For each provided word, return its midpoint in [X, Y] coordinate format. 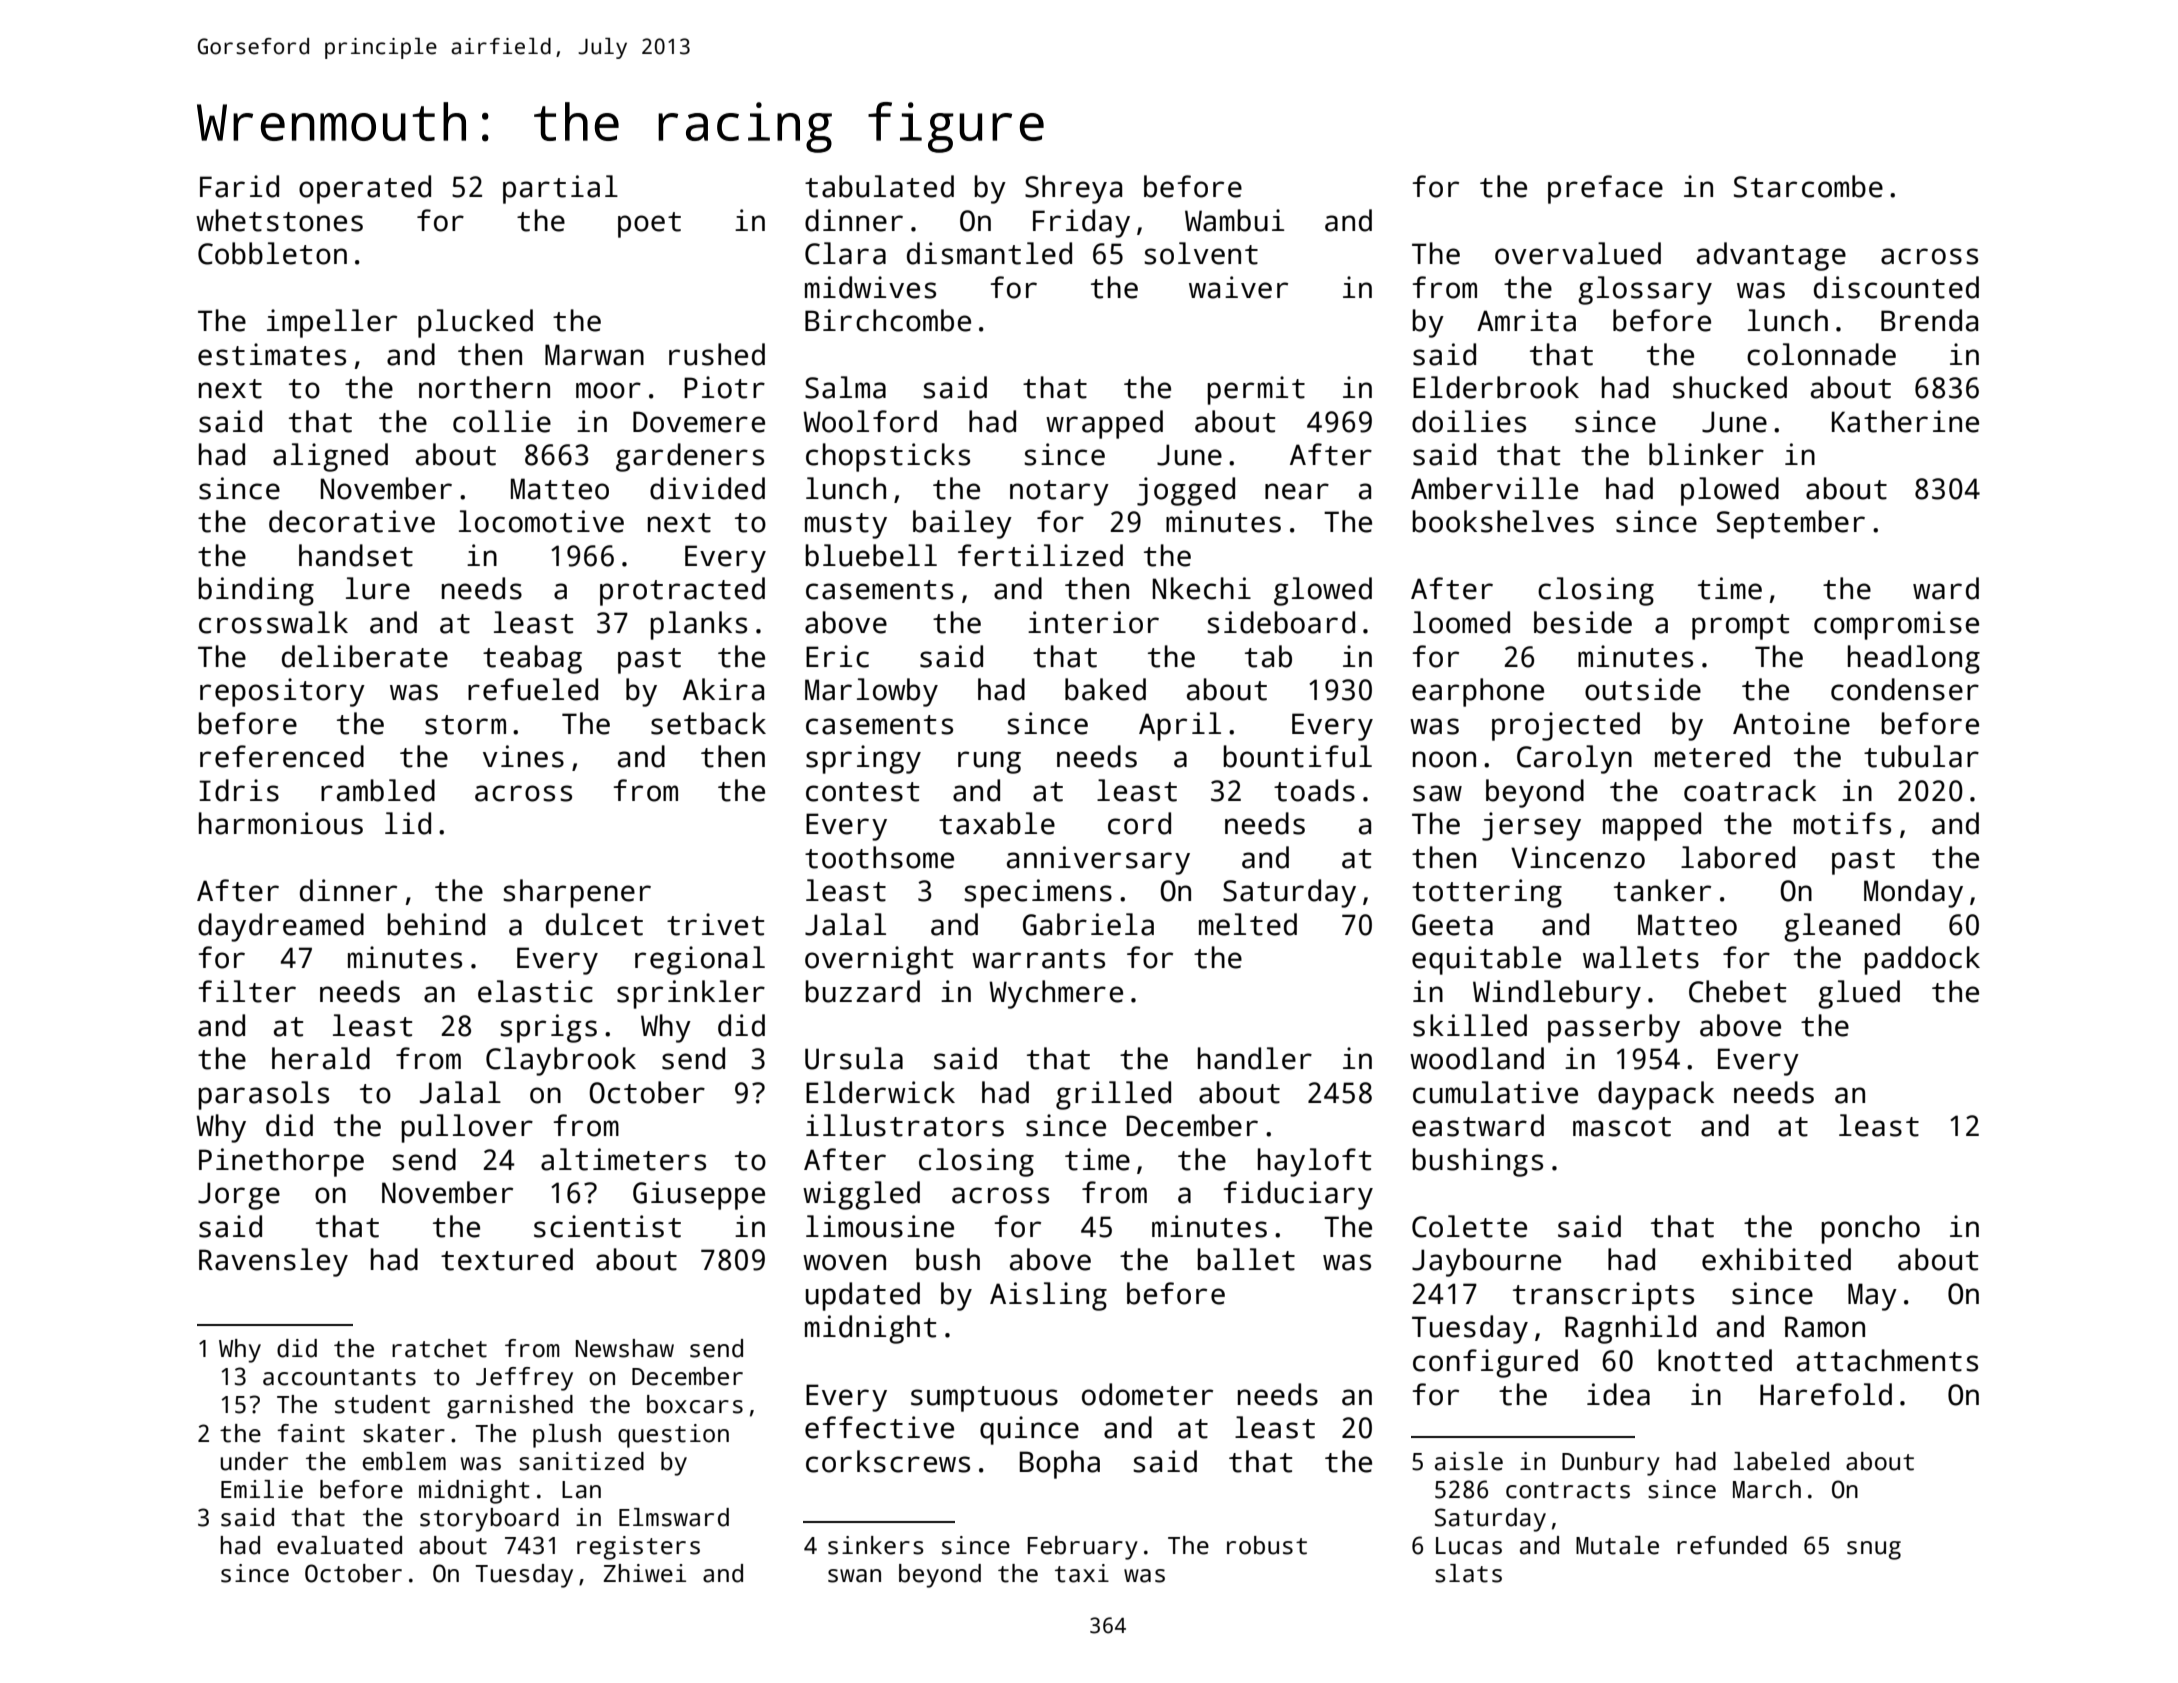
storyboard [489, 1520]
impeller [332, 323]
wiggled [861, 1195]
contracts [1568, 1490]
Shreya [1073, 189]
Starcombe [1808, 186]
